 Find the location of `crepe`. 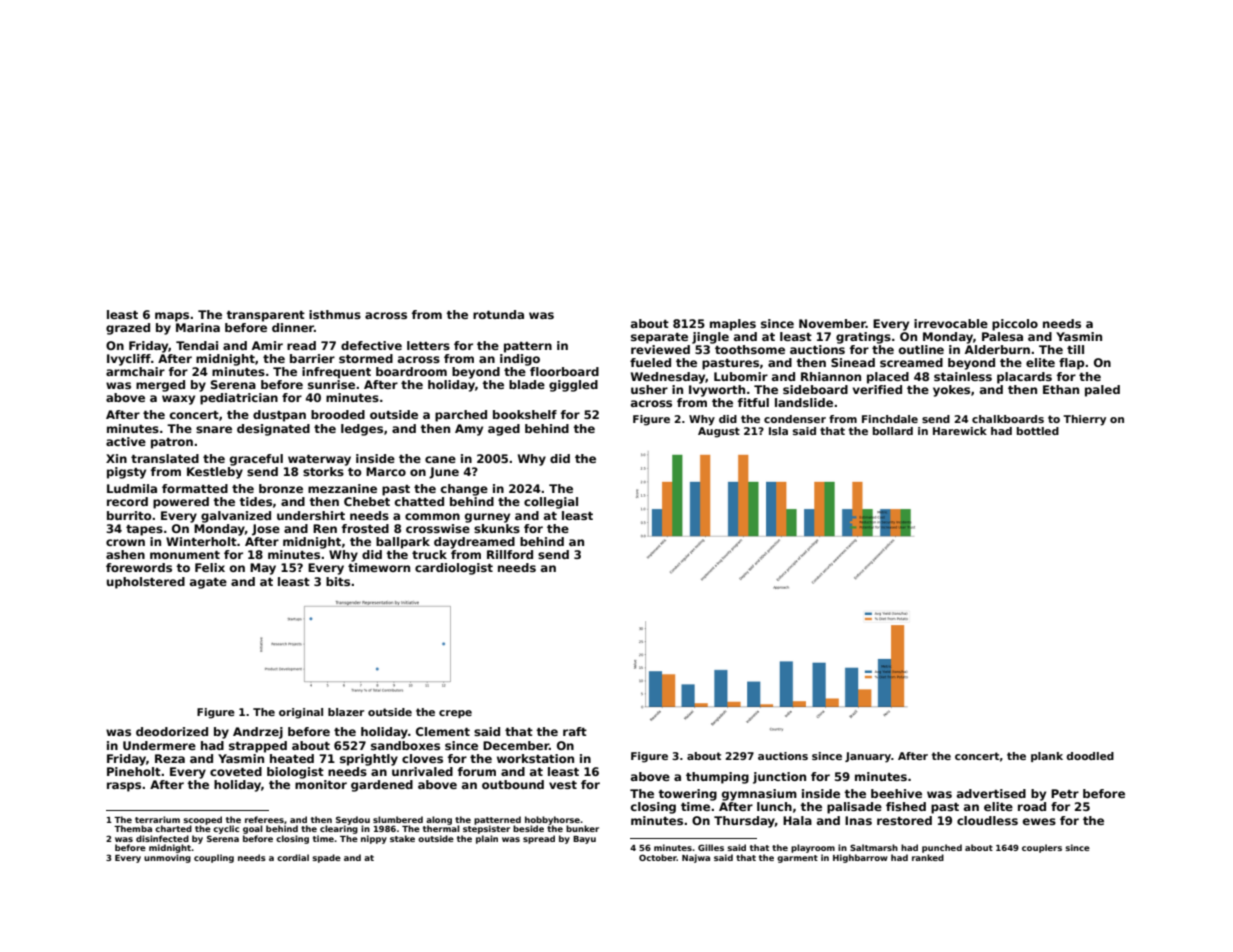

crepe is located at coordinates (455, 714).
